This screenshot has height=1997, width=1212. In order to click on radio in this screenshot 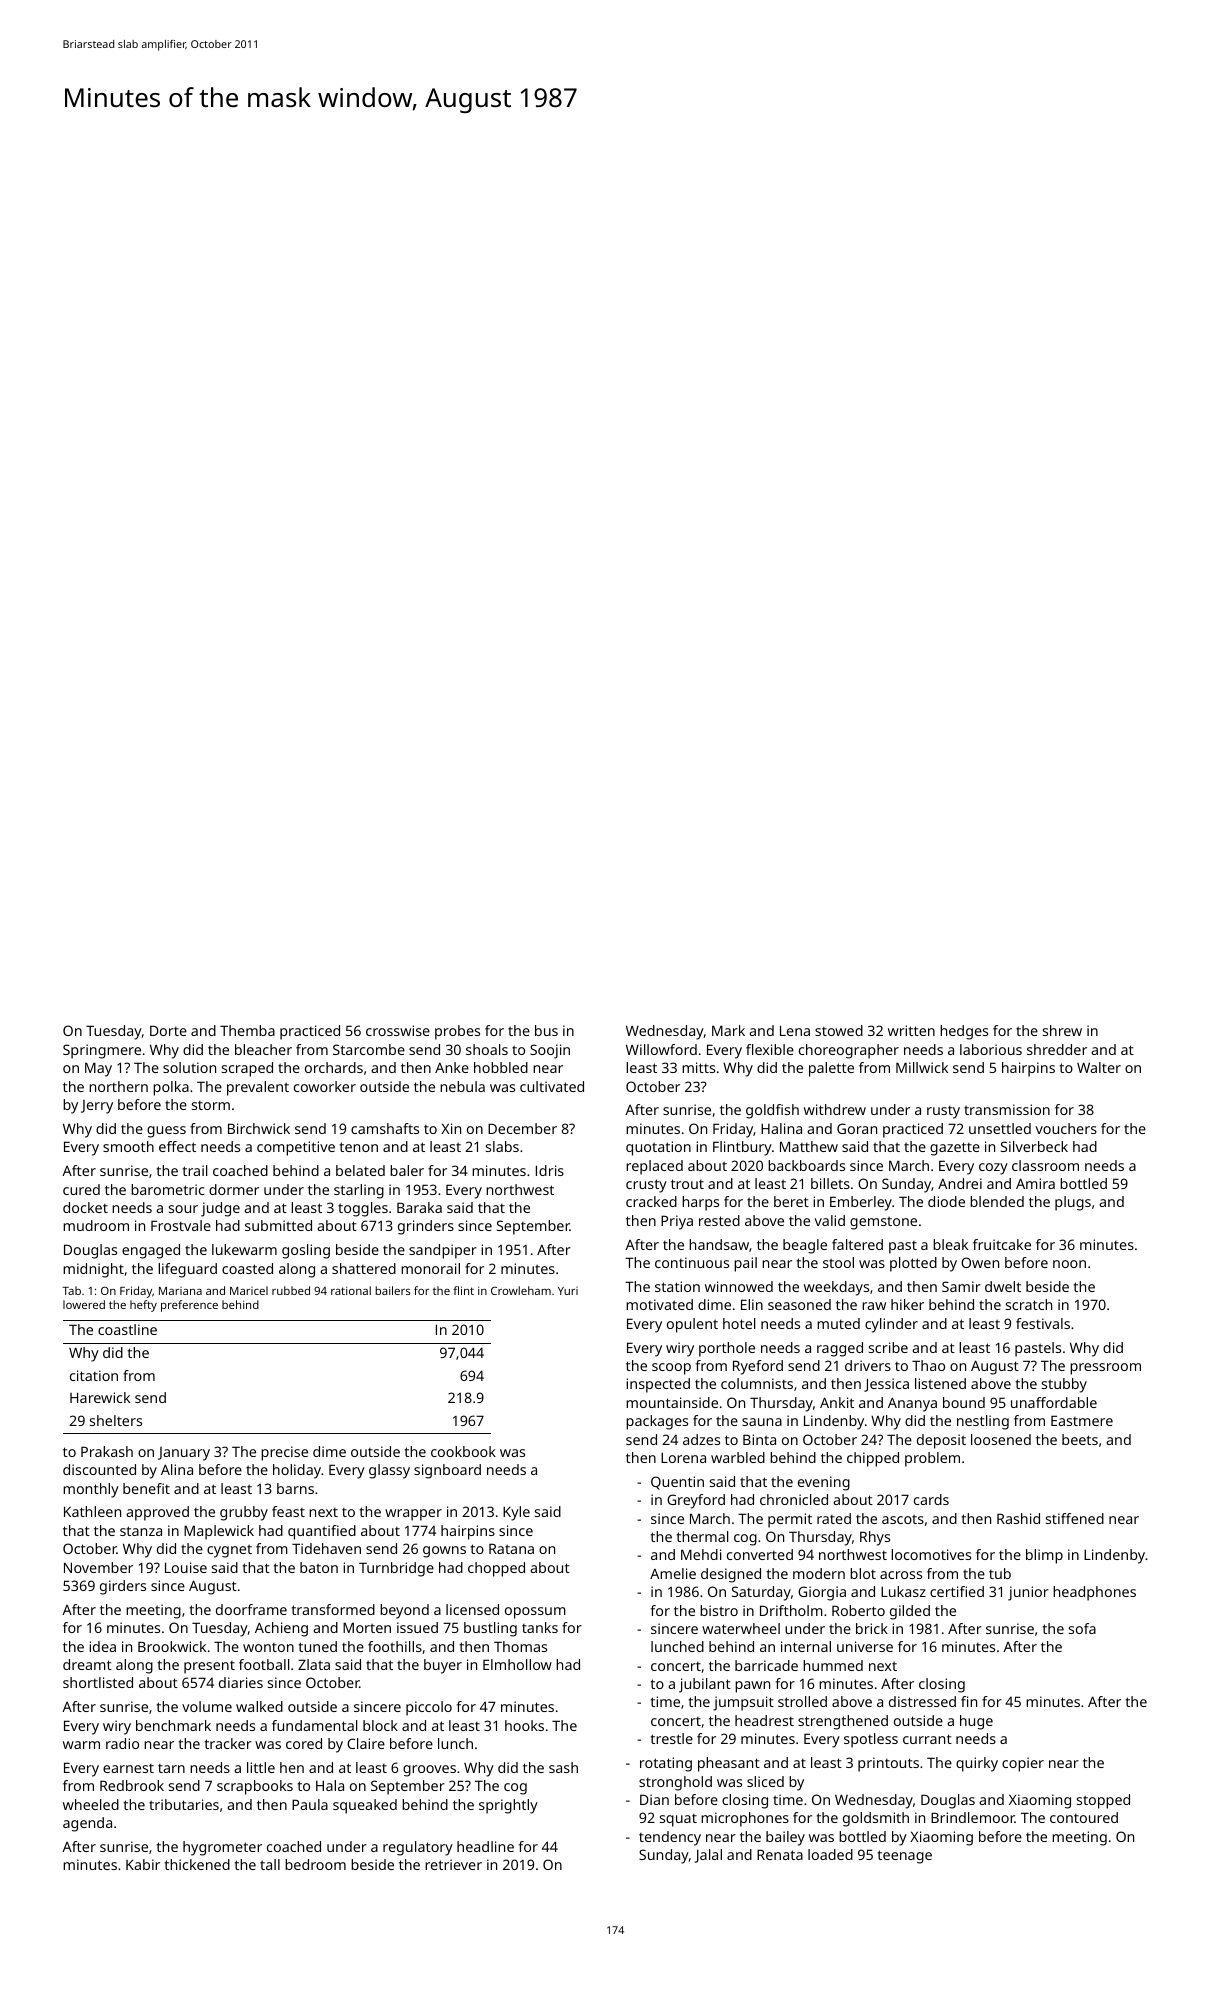, I will do `click(122, 1743)`.
